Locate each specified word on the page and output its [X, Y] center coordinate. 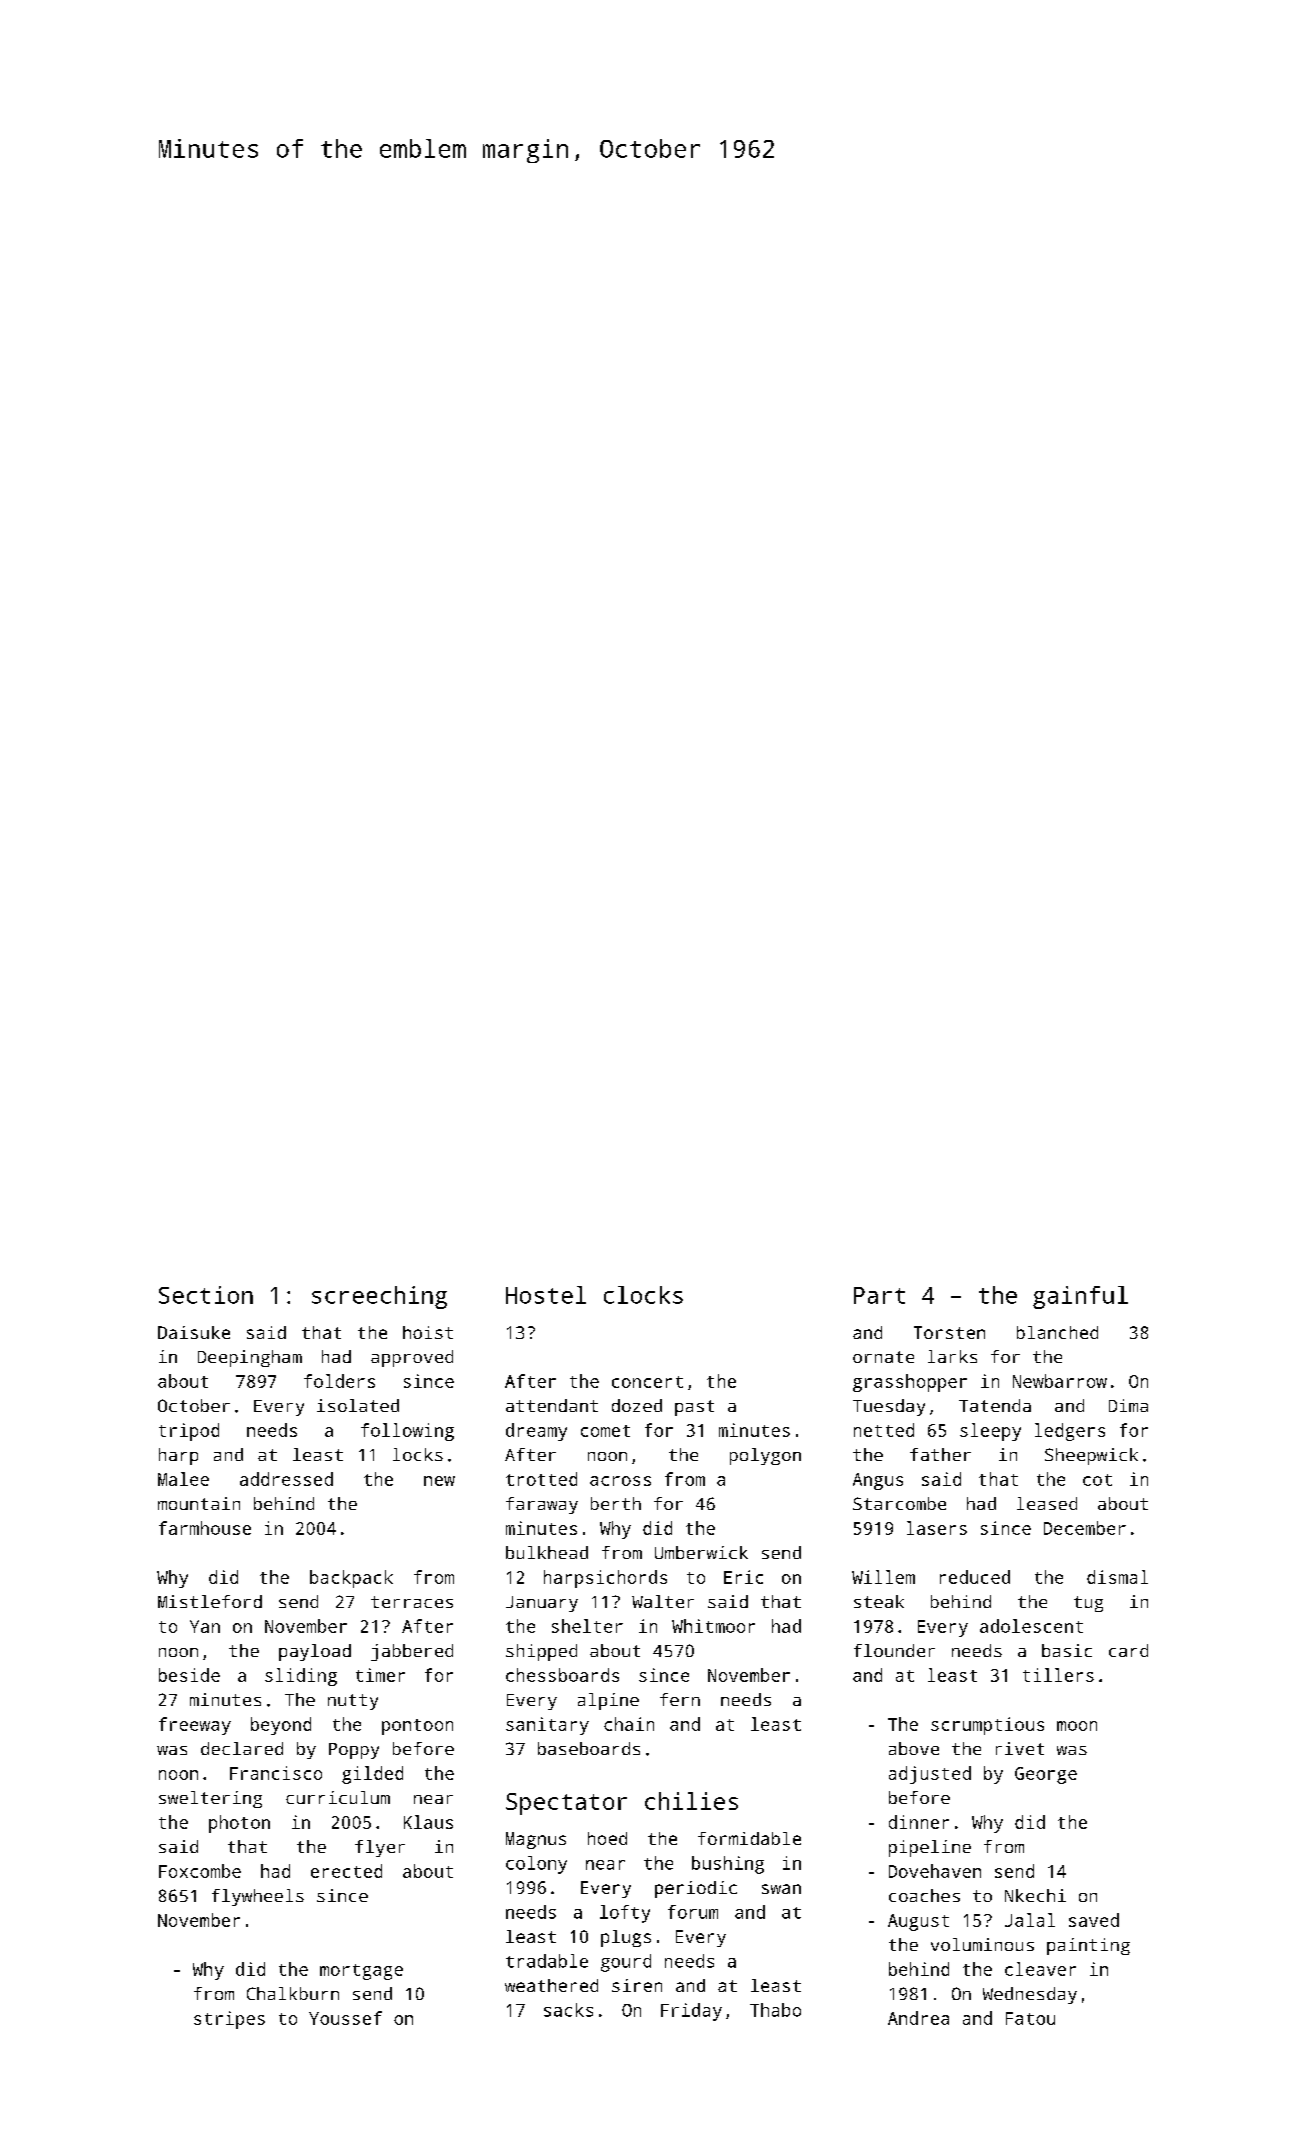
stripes [229, 2020]
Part [879, 1295]
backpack [351, 1579]
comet [605, 1431]
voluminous [982, 1944]
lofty [625, 1914]
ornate [883, 1357]
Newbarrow [1060, 1381]
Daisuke [194, 1332]
